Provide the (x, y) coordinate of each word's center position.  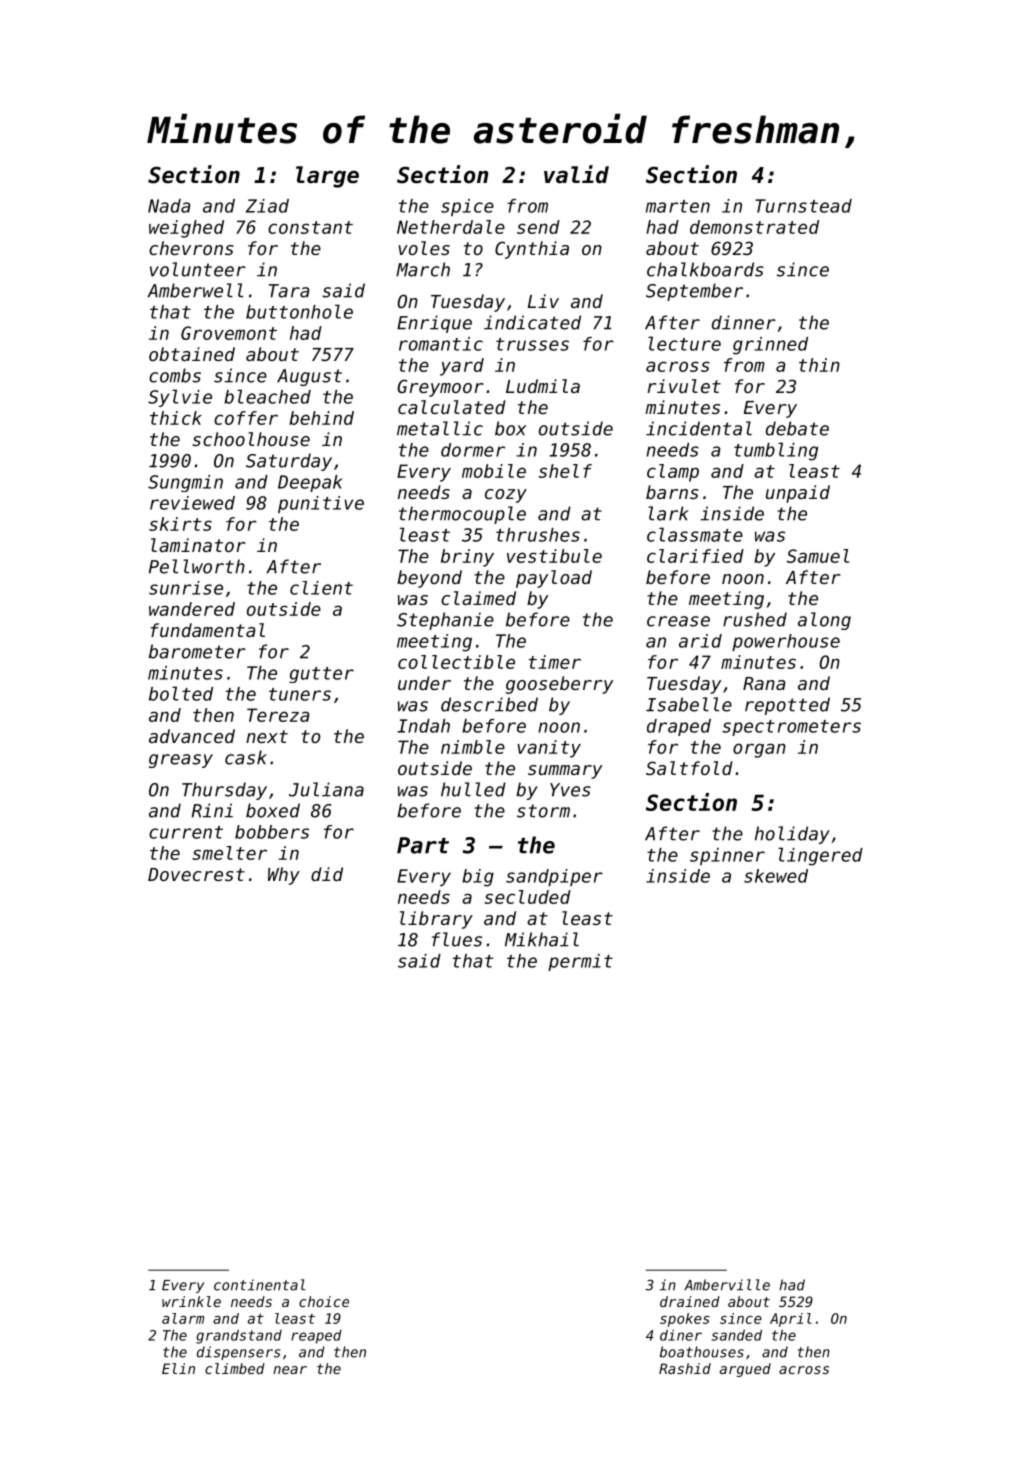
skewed (776, 876)
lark (668, 513)
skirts (180, 524)
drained (690, 1301)
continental (259, 1285)
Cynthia (532, 250)
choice (324, 1301)
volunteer (198, 269)
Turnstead (803, 206)
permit (580, 962)
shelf (565, 471)
